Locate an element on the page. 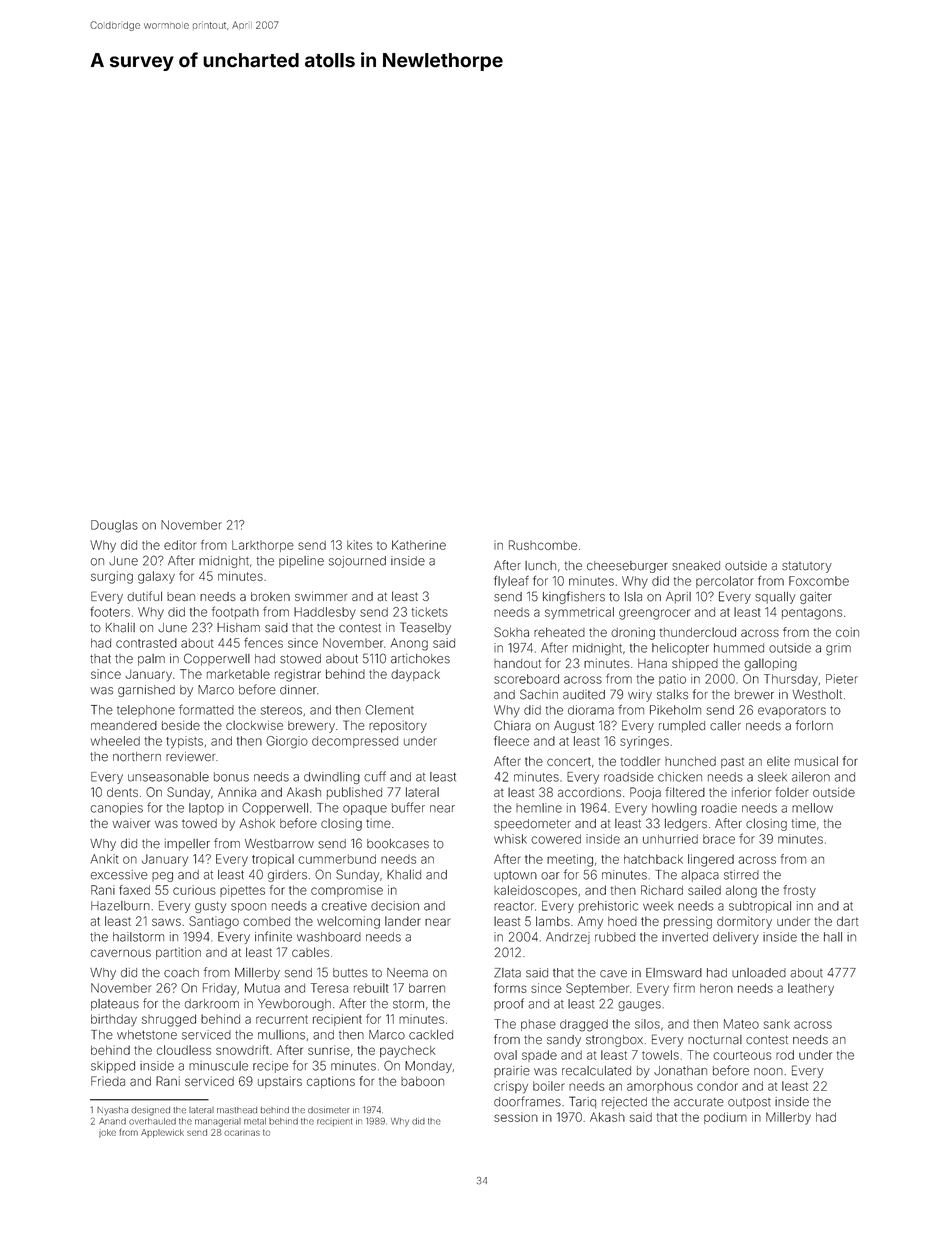 The height and width of the image is (1233, 952). cheeseburger is located at coordinates (627, 567).
